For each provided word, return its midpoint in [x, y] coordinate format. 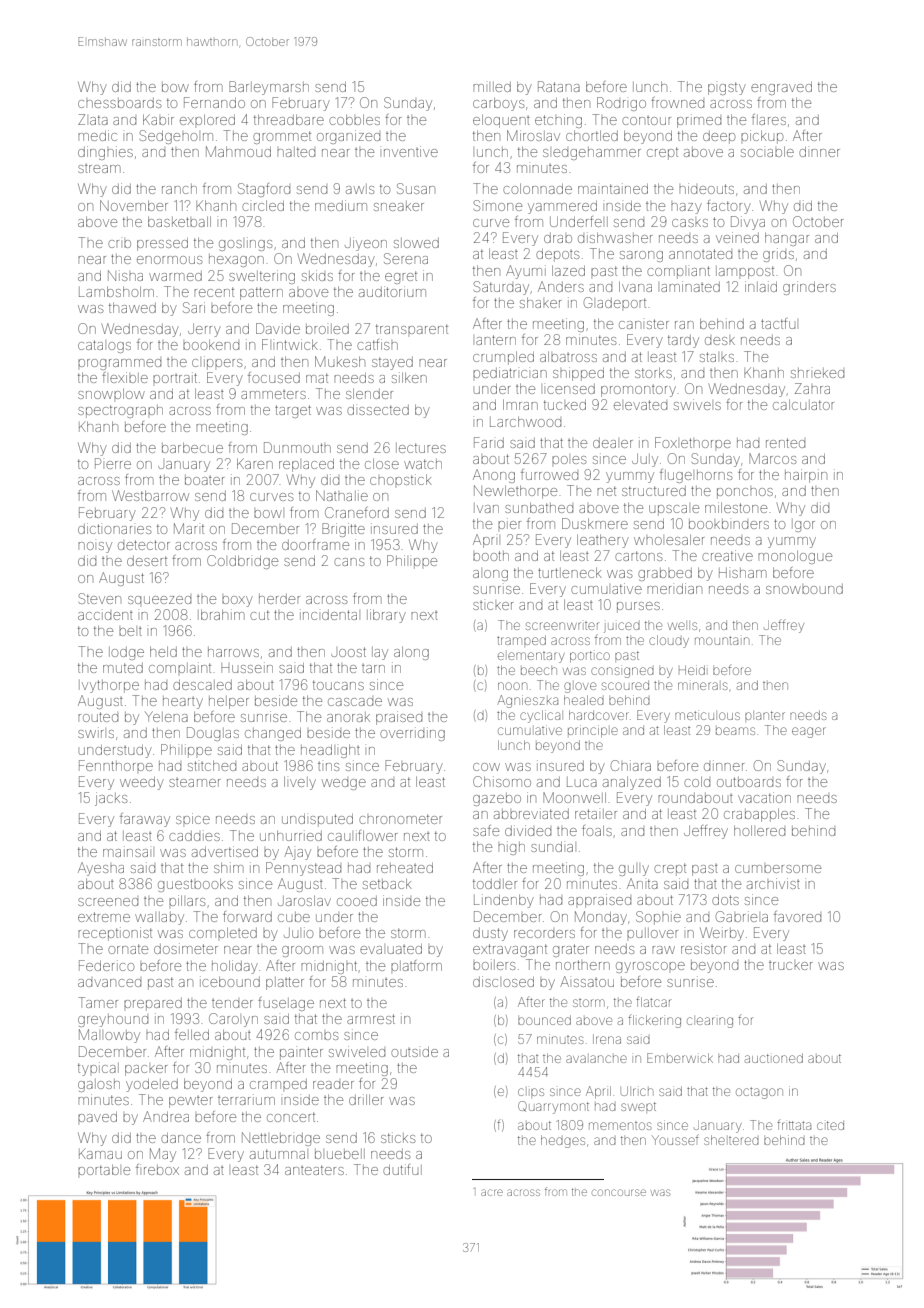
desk [720, 341]
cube [294, 917]
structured [654, 491]
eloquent [501, 121]
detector [144, 545]
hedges [563, 1141]
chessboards [119, 103]
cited [830, 1125]
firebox [157, 1169]
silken [409, 377]
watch [423, 464]
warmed [175, 276]
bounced [544, 1020]
